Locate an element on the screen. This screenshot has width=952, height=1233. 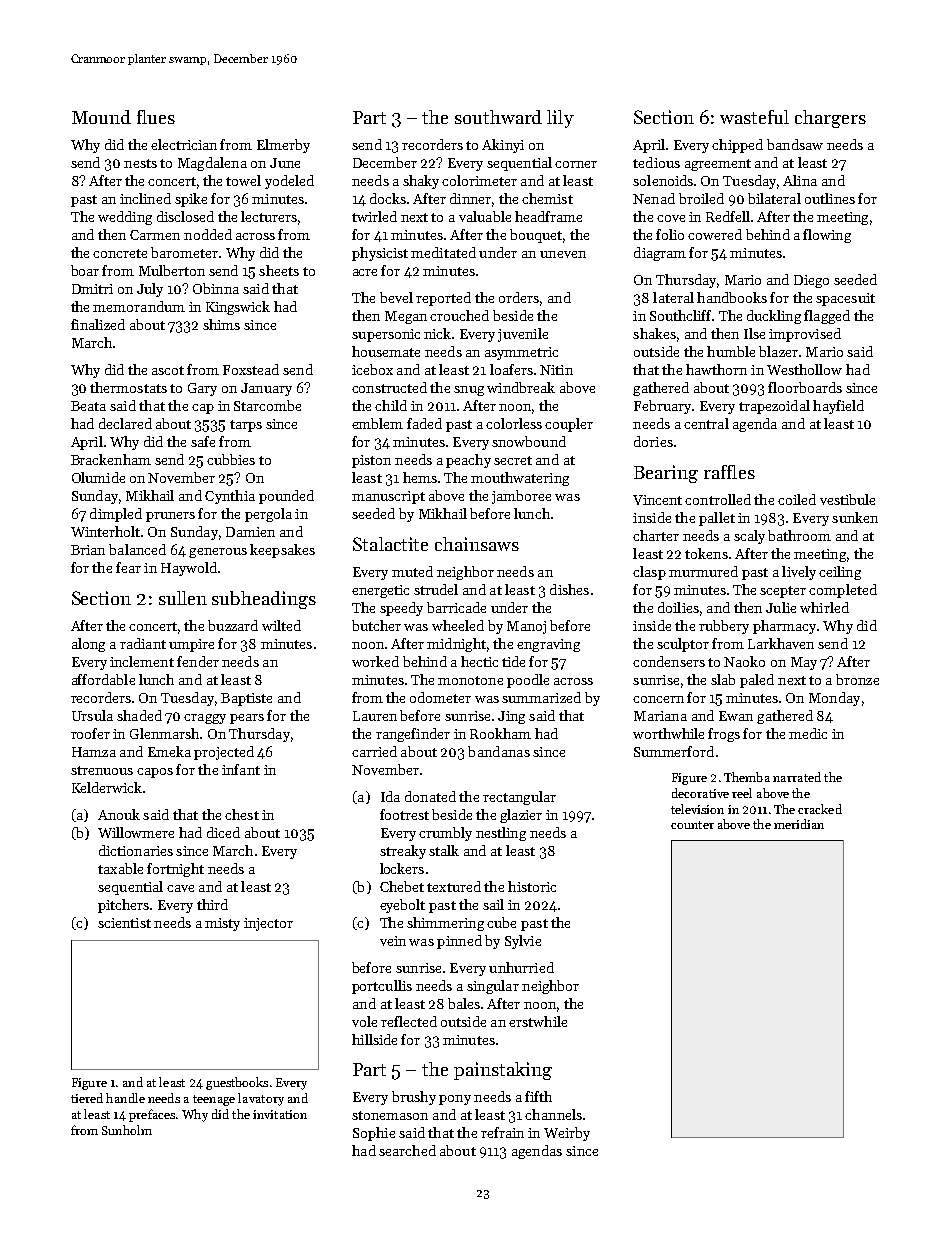
pharmacy is located at coordinates (784, 627).
